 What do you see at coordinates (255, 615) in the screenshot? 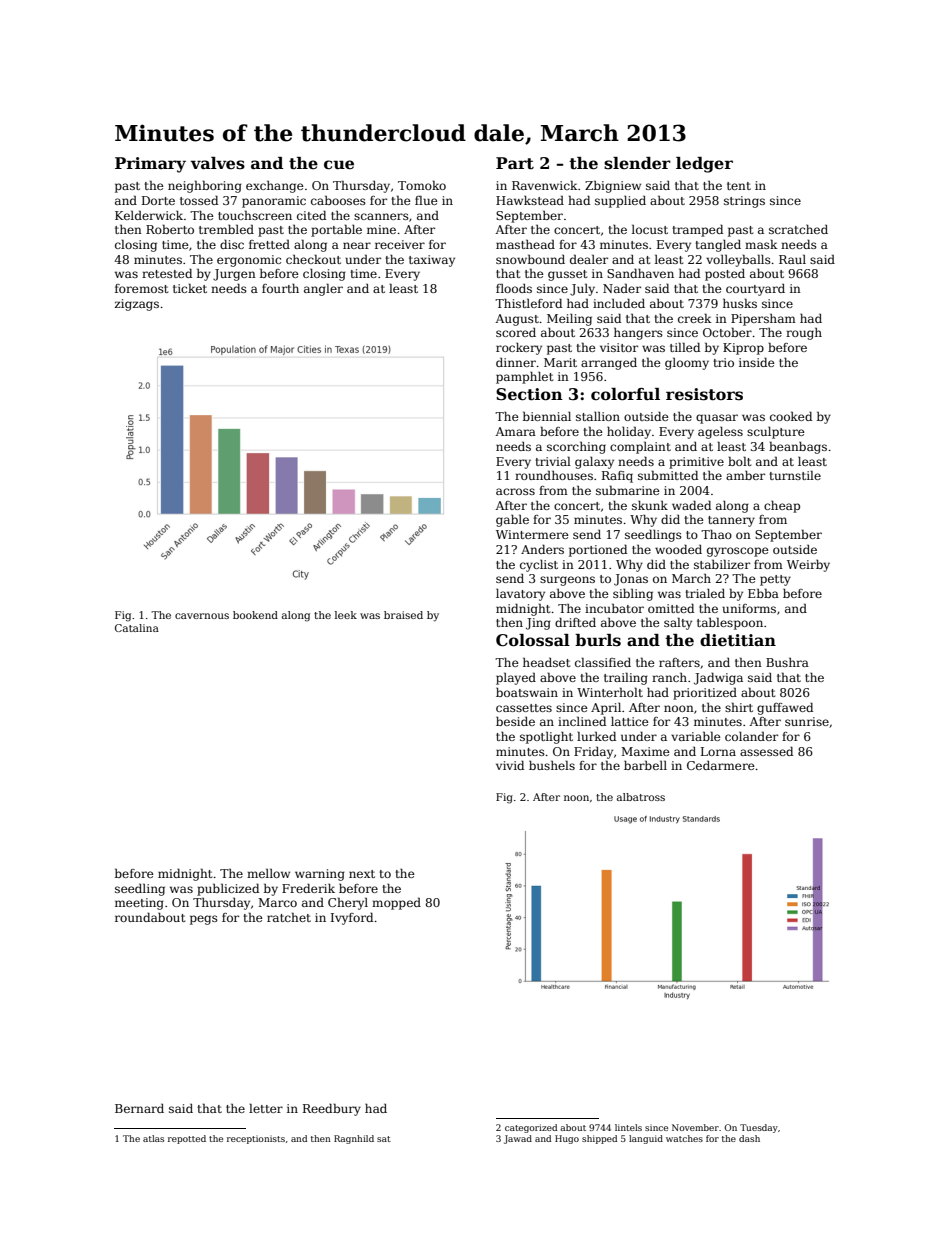
I see `bookend` at bounding box center [255, 615].
